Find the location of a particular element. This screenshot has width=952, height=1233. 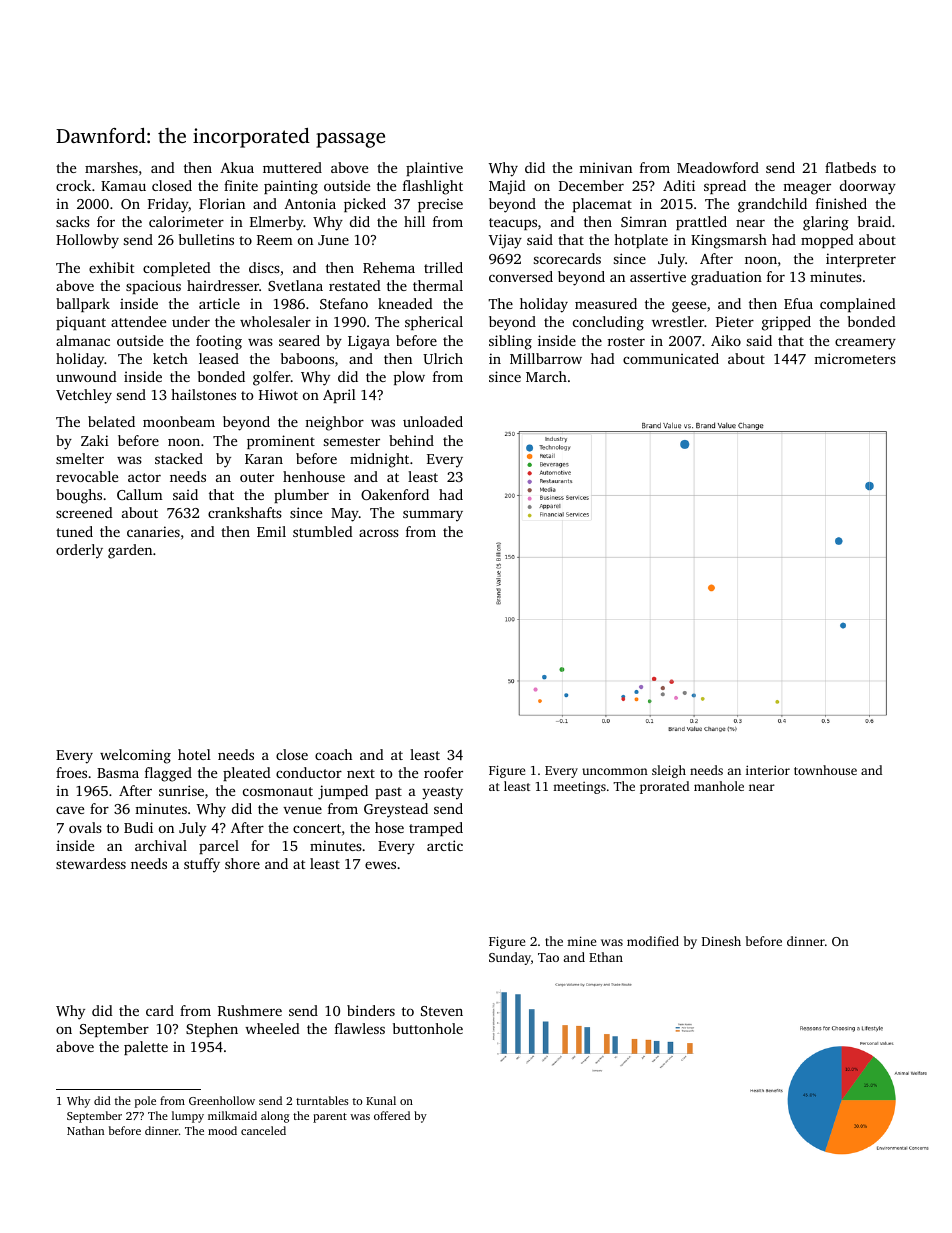

offered is located at coordinates (392, 1115).
